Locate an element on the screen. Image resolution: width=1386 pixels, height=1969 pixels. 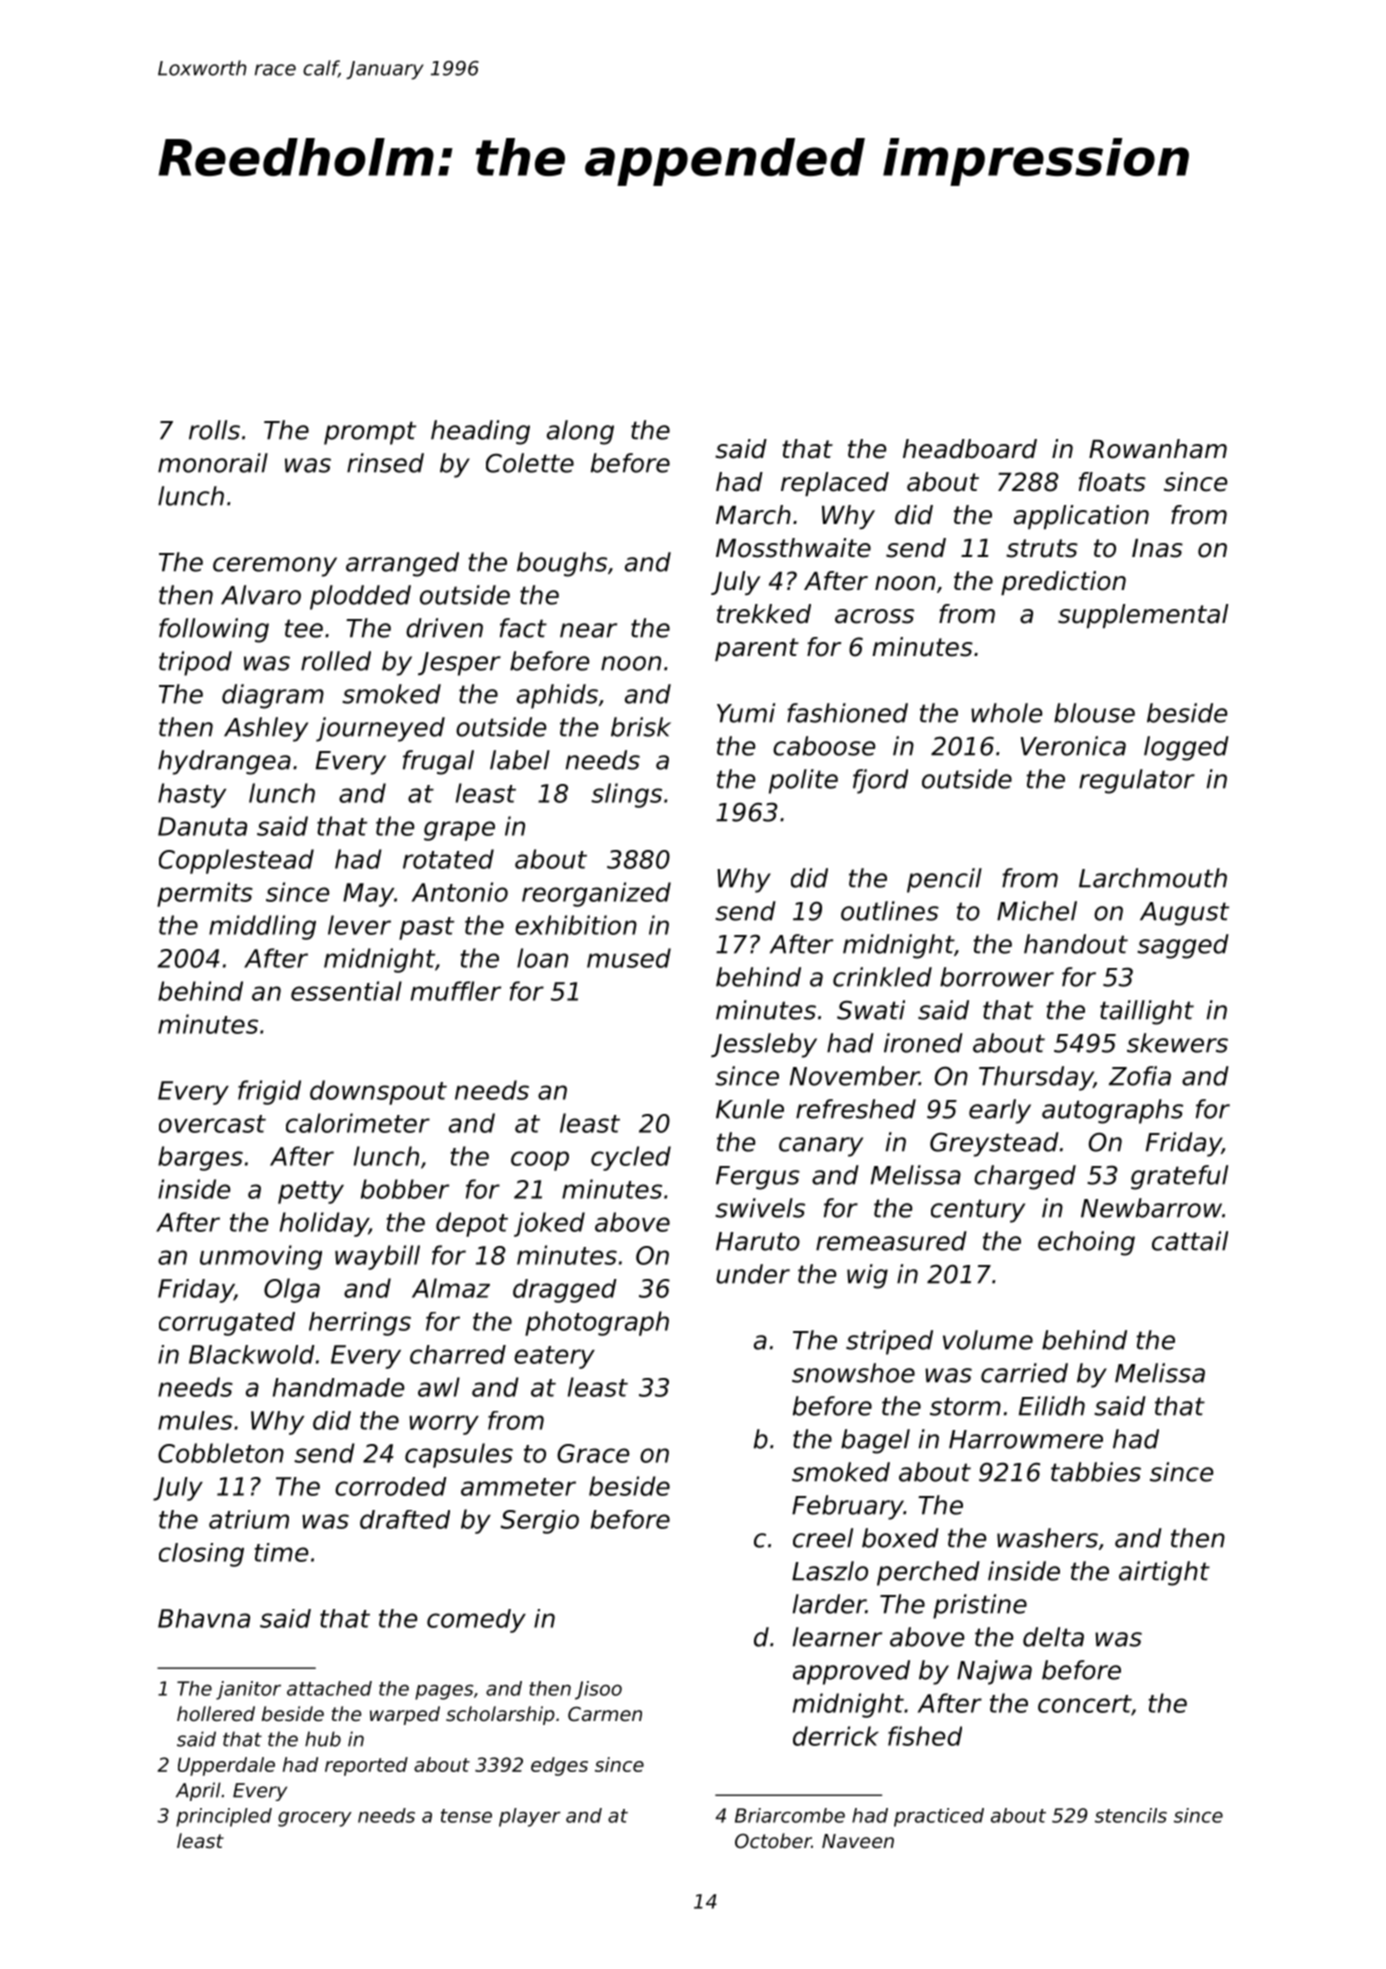
larder is located at coordinates (829, 1604).
